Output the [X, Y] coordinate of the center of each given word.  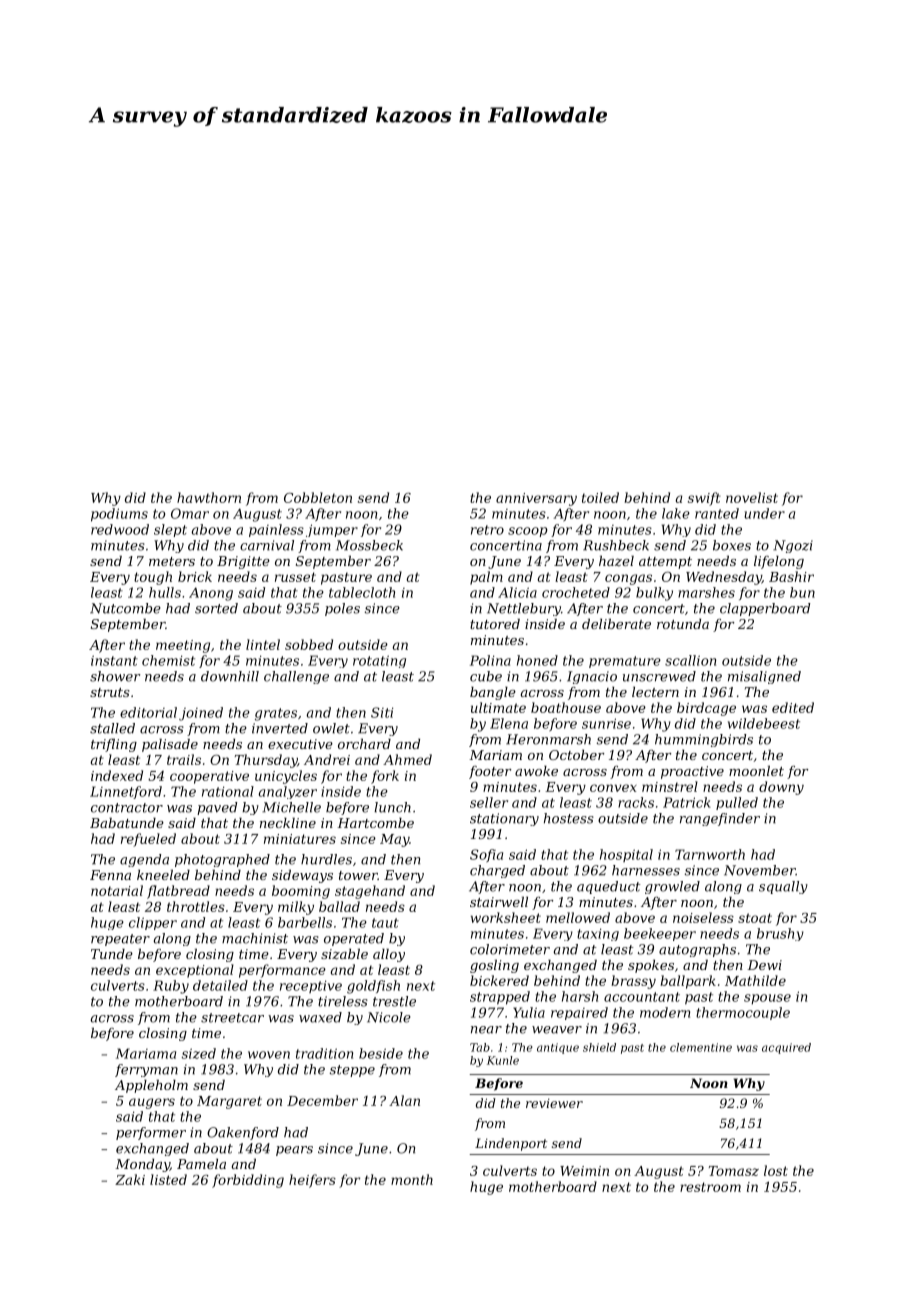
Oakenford [243, 1133]
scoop [528, 532]
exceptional [195, 971]
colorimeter [510, 949]
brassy [633, 982]
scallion [690, 660]
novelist [752, 497]
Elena [509, 723]
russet [295, 577]
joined [201, 714]
